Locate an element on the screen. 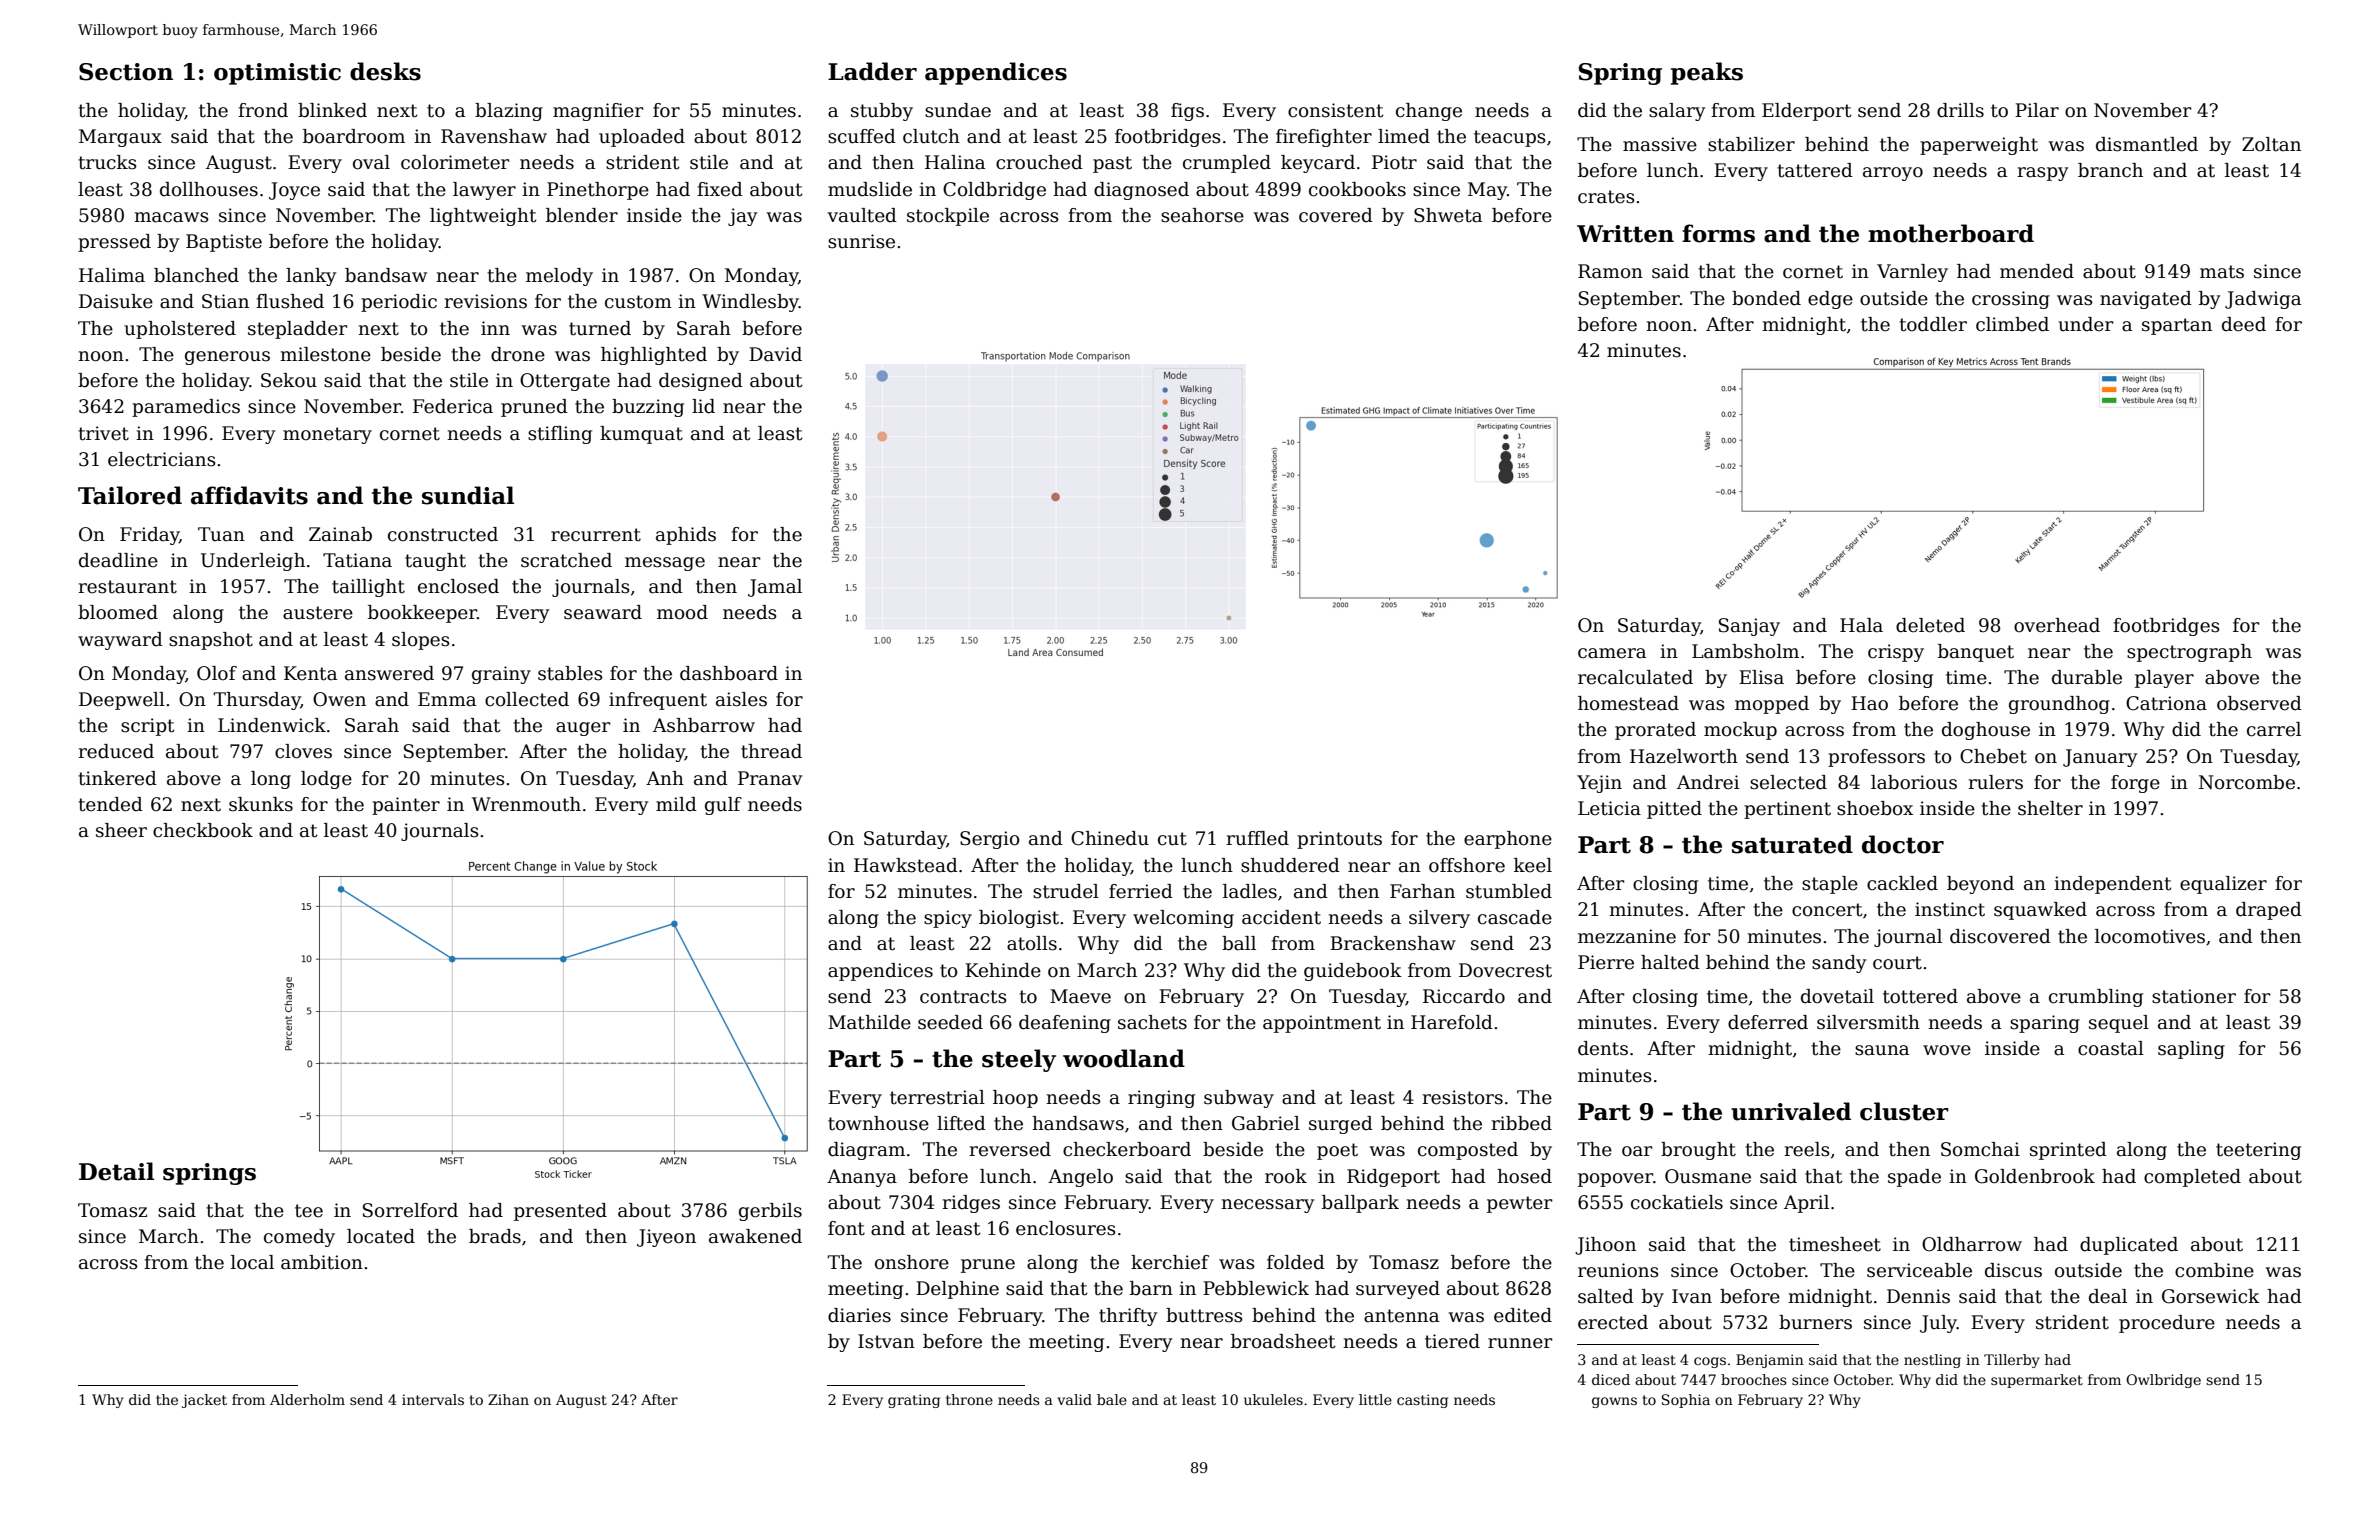  pewter is located at coordinates (1520, 1204).
